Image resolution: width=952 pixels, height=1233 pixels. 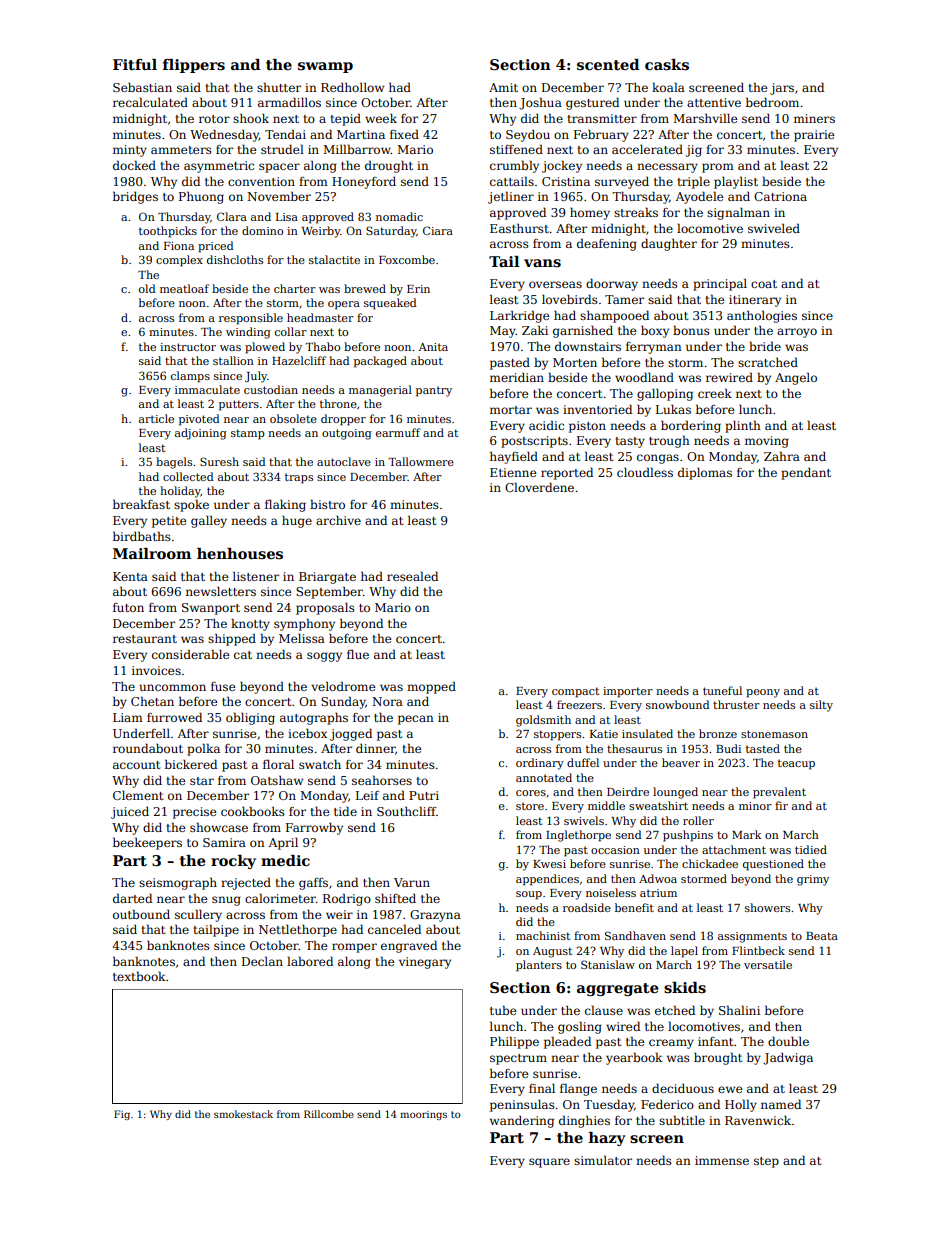 What do you see at coordinates (352, 87) in the page?
I see `Redhollow` at bounding box center [352, 87].
